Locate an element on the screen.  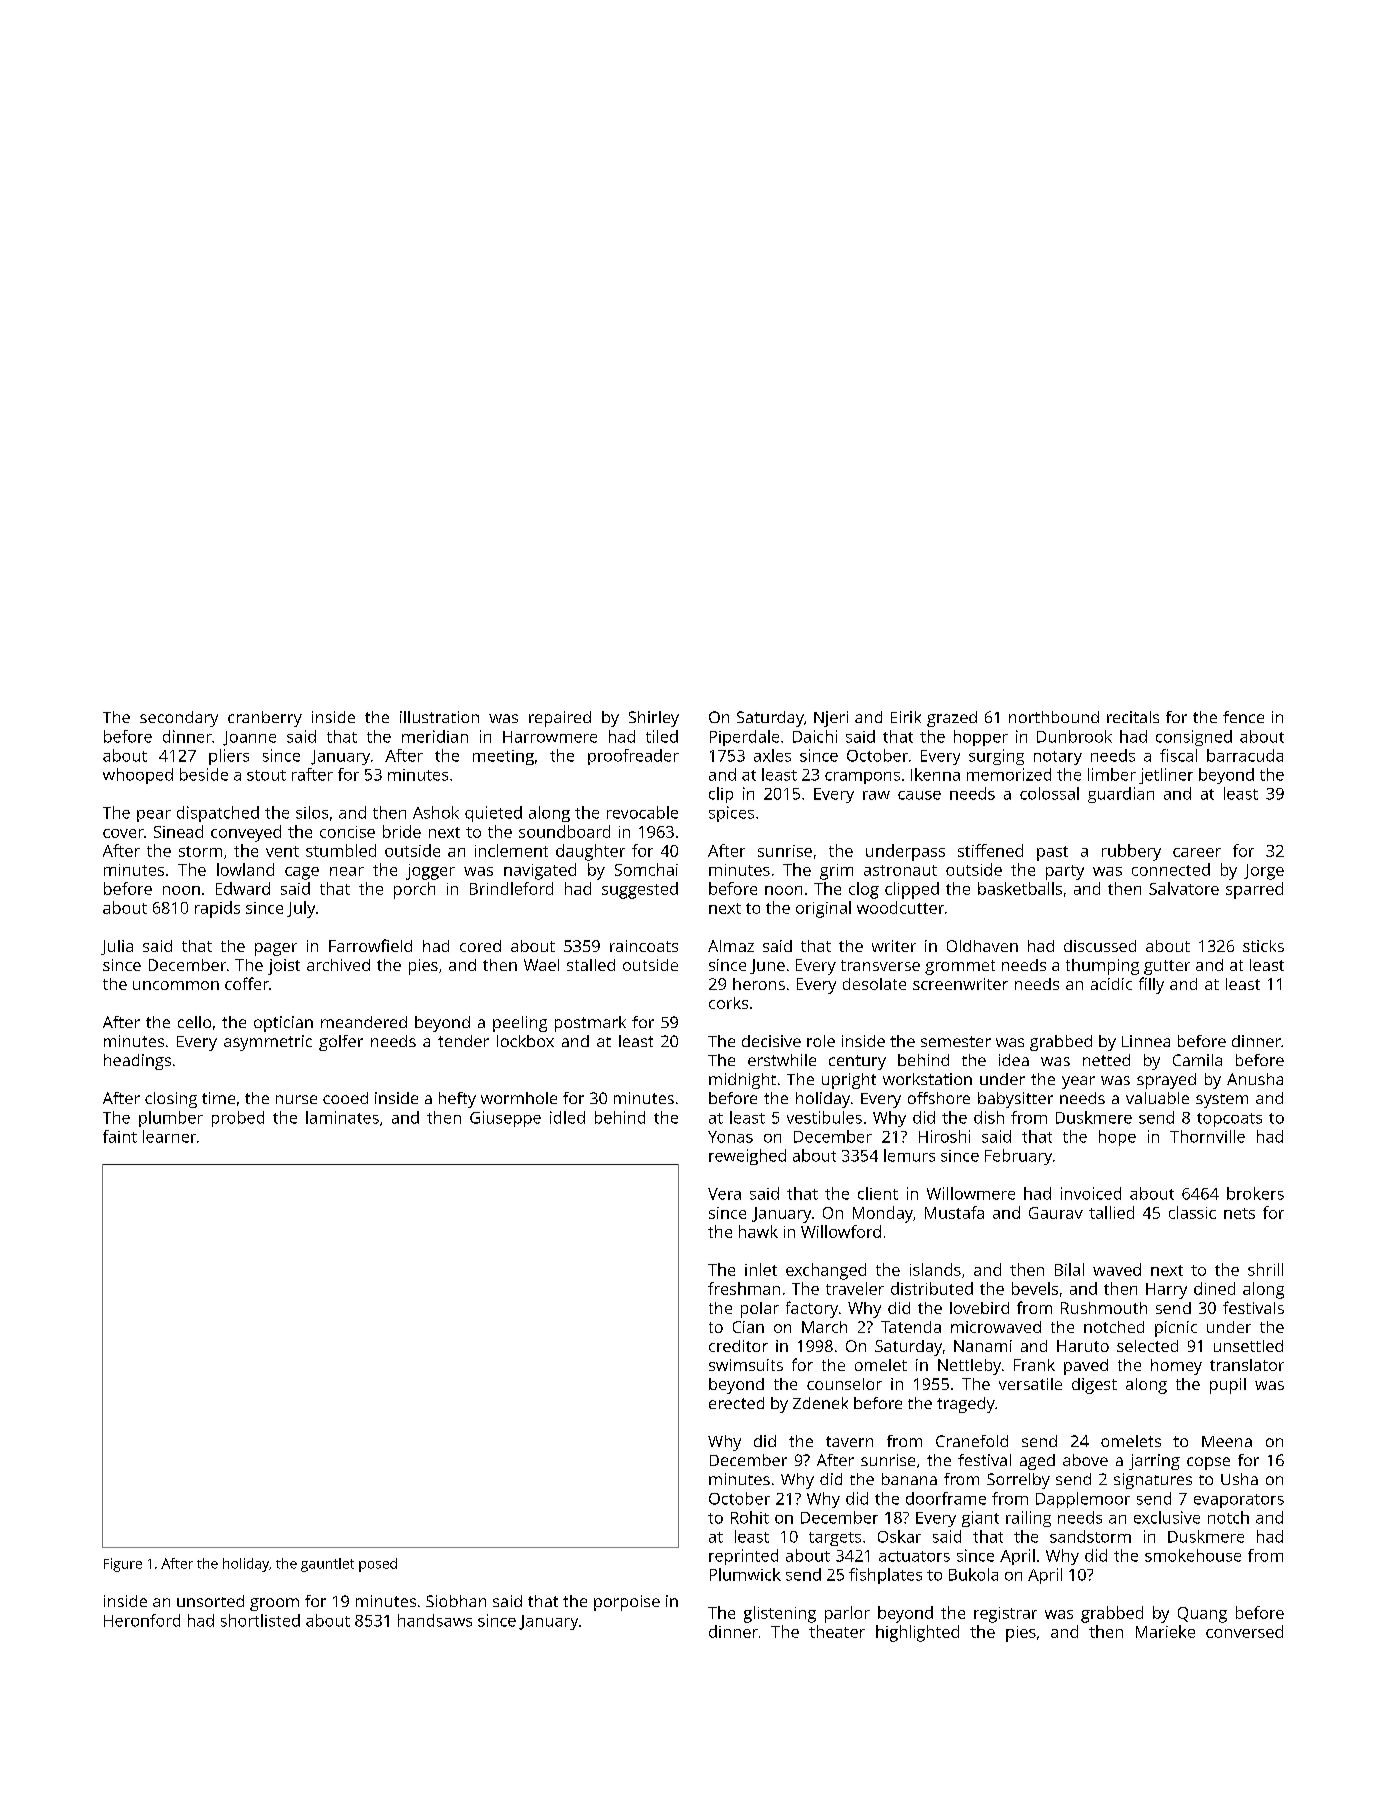
picnic is located at coordinates (1176, 1329).
